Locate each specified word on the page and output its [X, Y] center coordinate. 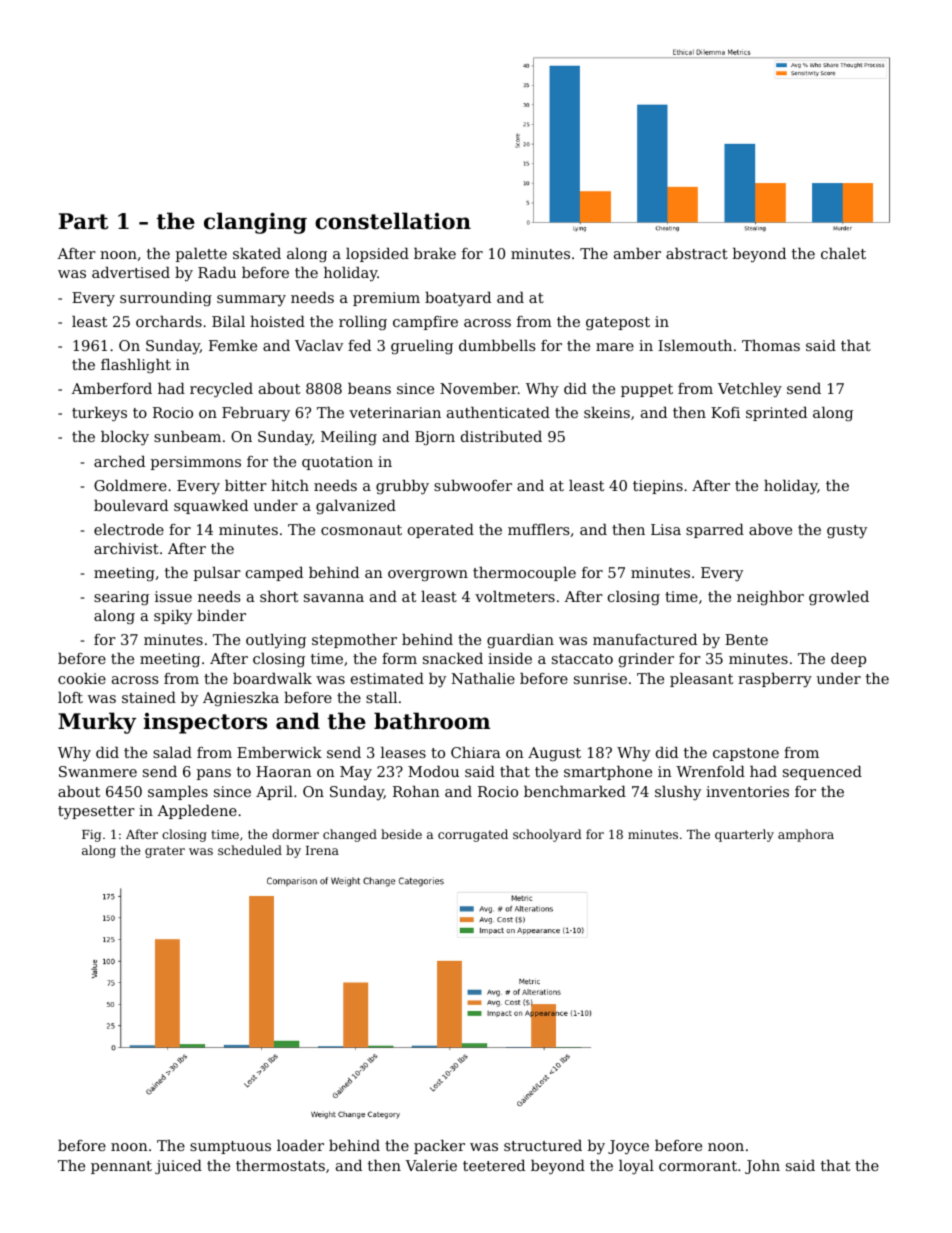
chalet [843, 253]
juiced [178, 1167]
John [762, 1167]
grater [165, 852]
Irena [322, 850]
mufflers [538, 529]
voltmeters [515, 596]
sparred [715, 531]
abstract [697, 253]
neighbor [770, 598]
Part [83, 221]
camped [274, 574]
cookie [82, 678]
